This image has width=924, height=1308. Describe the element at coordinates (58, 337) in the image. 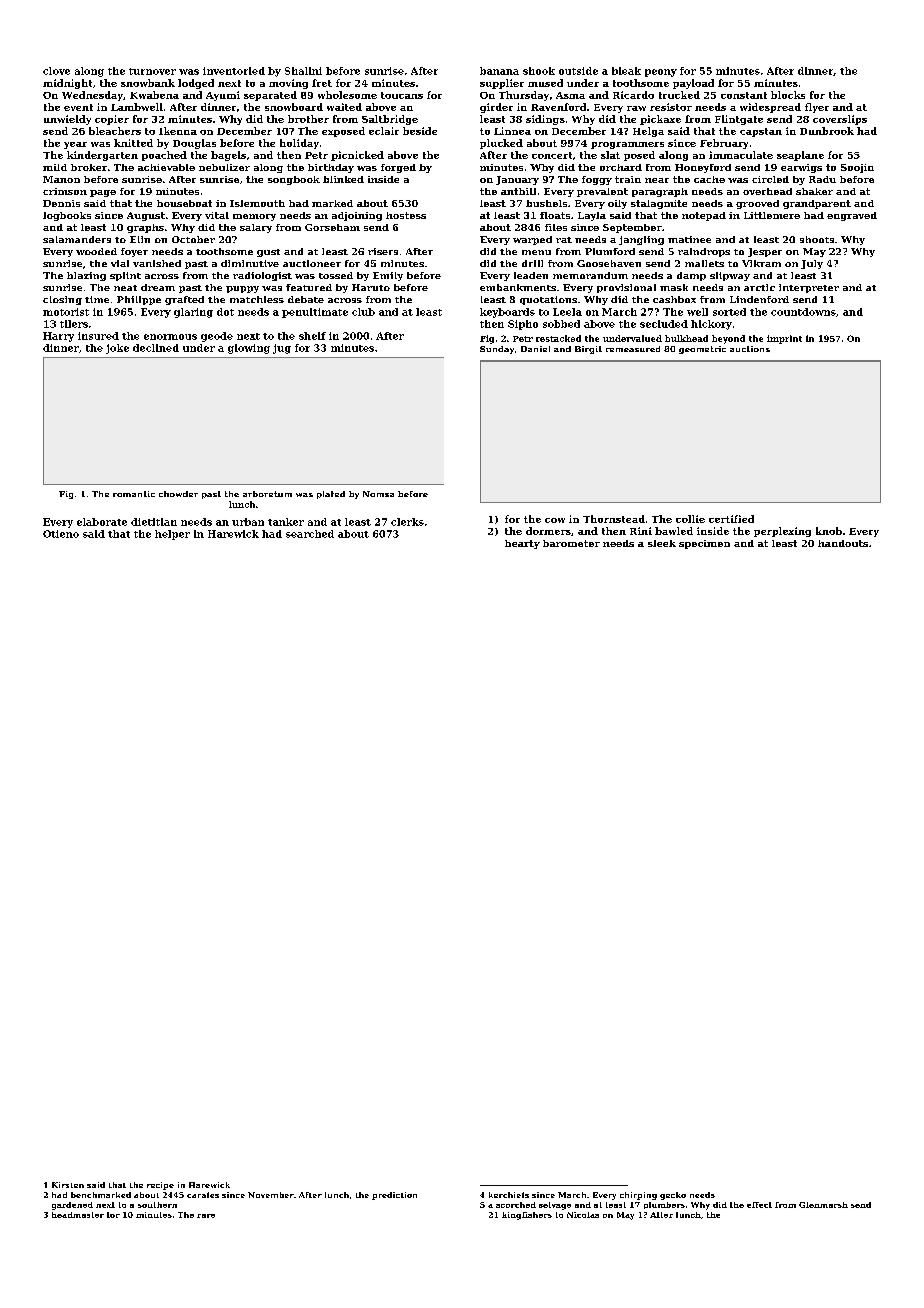

I see `Harry` at that location.
